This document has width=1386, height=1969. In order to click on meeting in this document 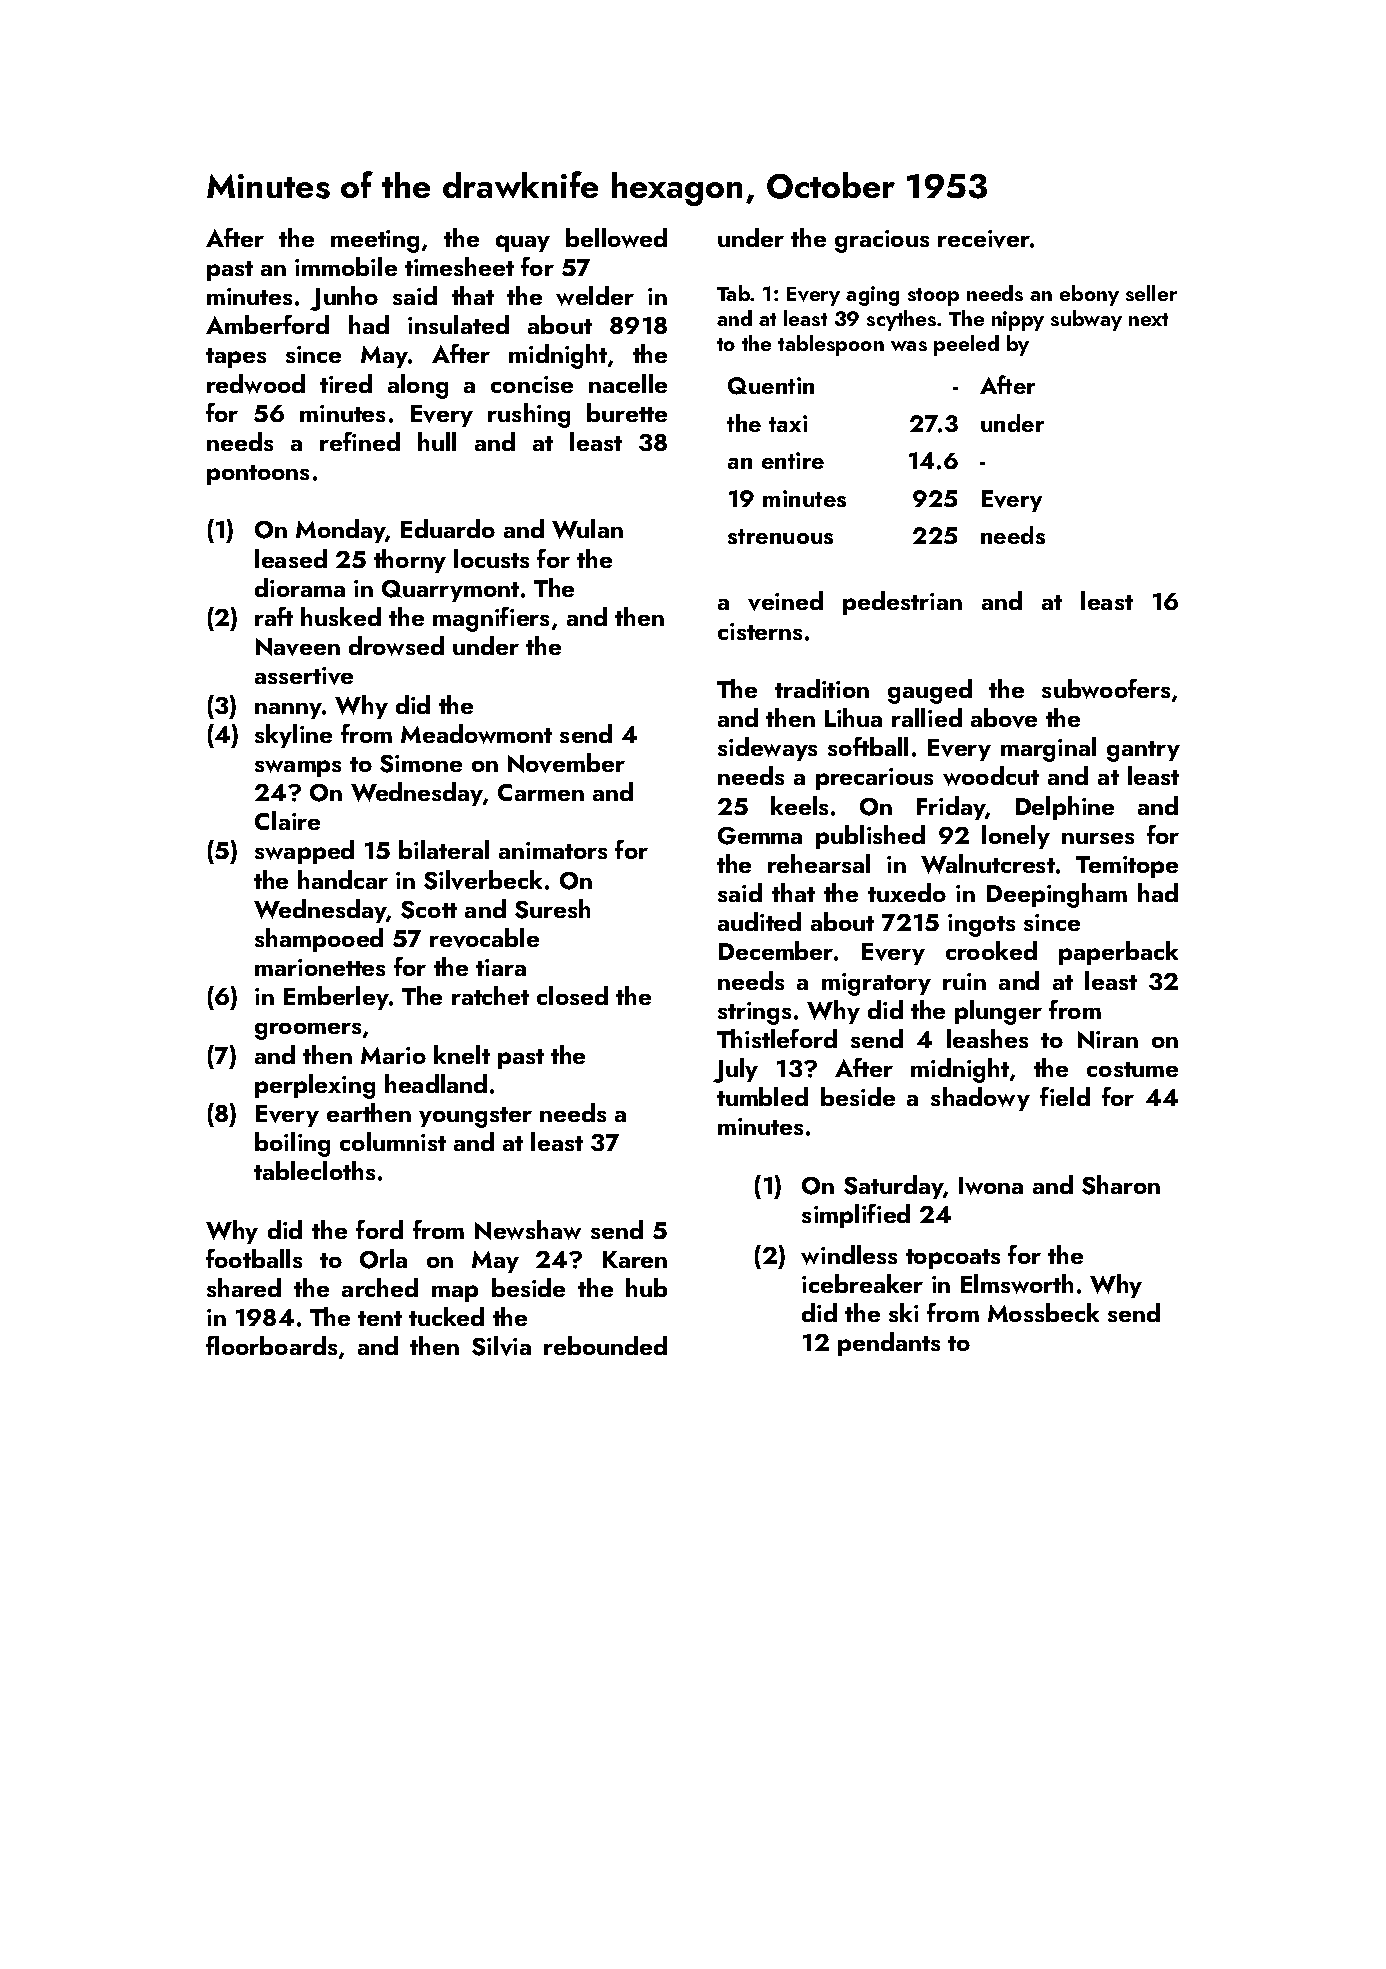, I will do `click(375, 241)`.
